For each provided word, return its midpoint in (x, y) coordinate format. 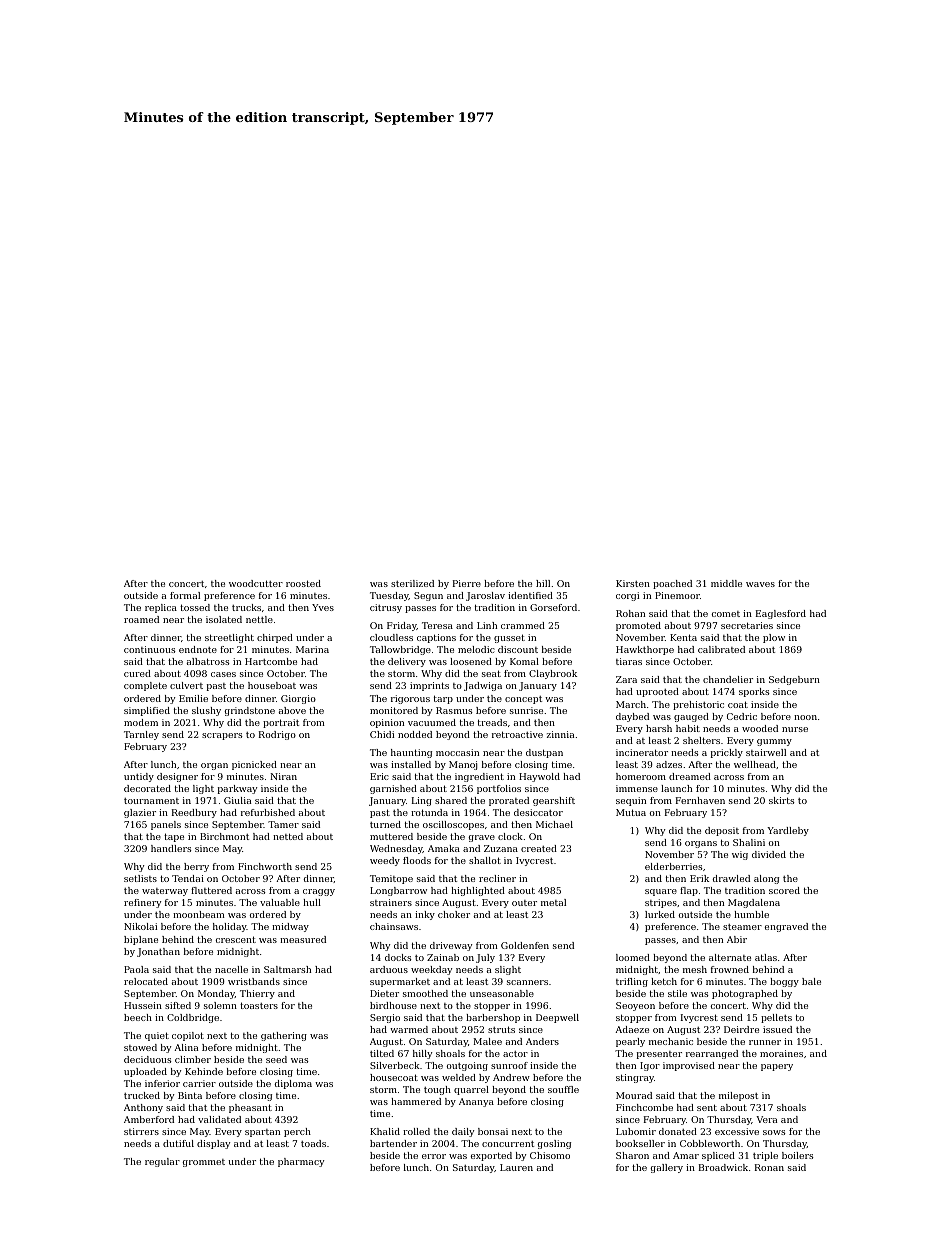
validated (219, 1119)
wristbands (254, 981)
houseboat (272, 685)
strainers (391, 902)
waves (760, 584)
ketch (664, 981)
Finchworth (265, 866)
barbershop (493, 1018)
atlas (766, 957)
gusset (509, 638)
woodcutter (256, 583)
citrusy (386, 608)
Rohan (630, 613)
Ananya (476, 1102)
